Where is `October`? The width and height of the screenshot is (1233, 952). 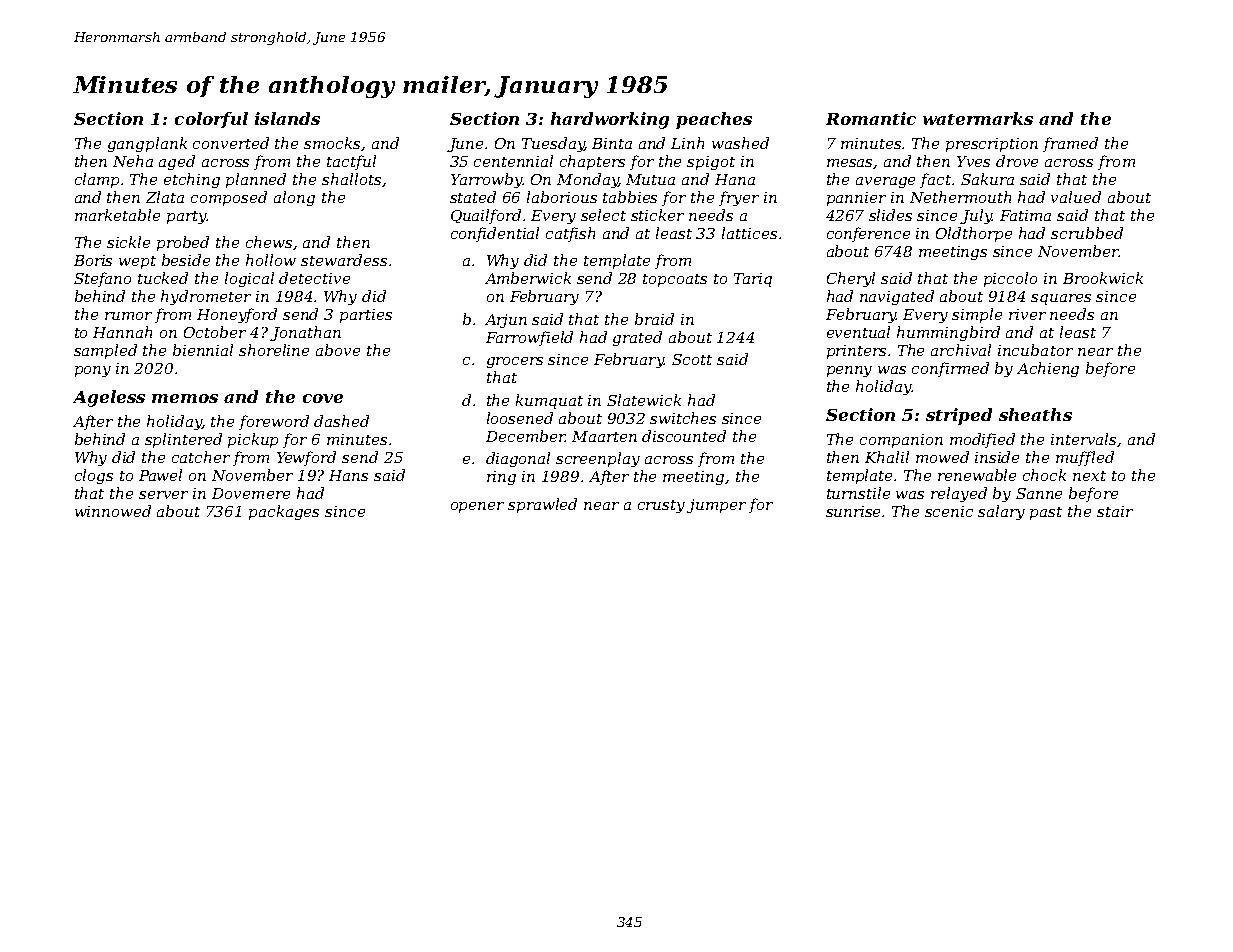 October is located at coordinates (215, 332).
